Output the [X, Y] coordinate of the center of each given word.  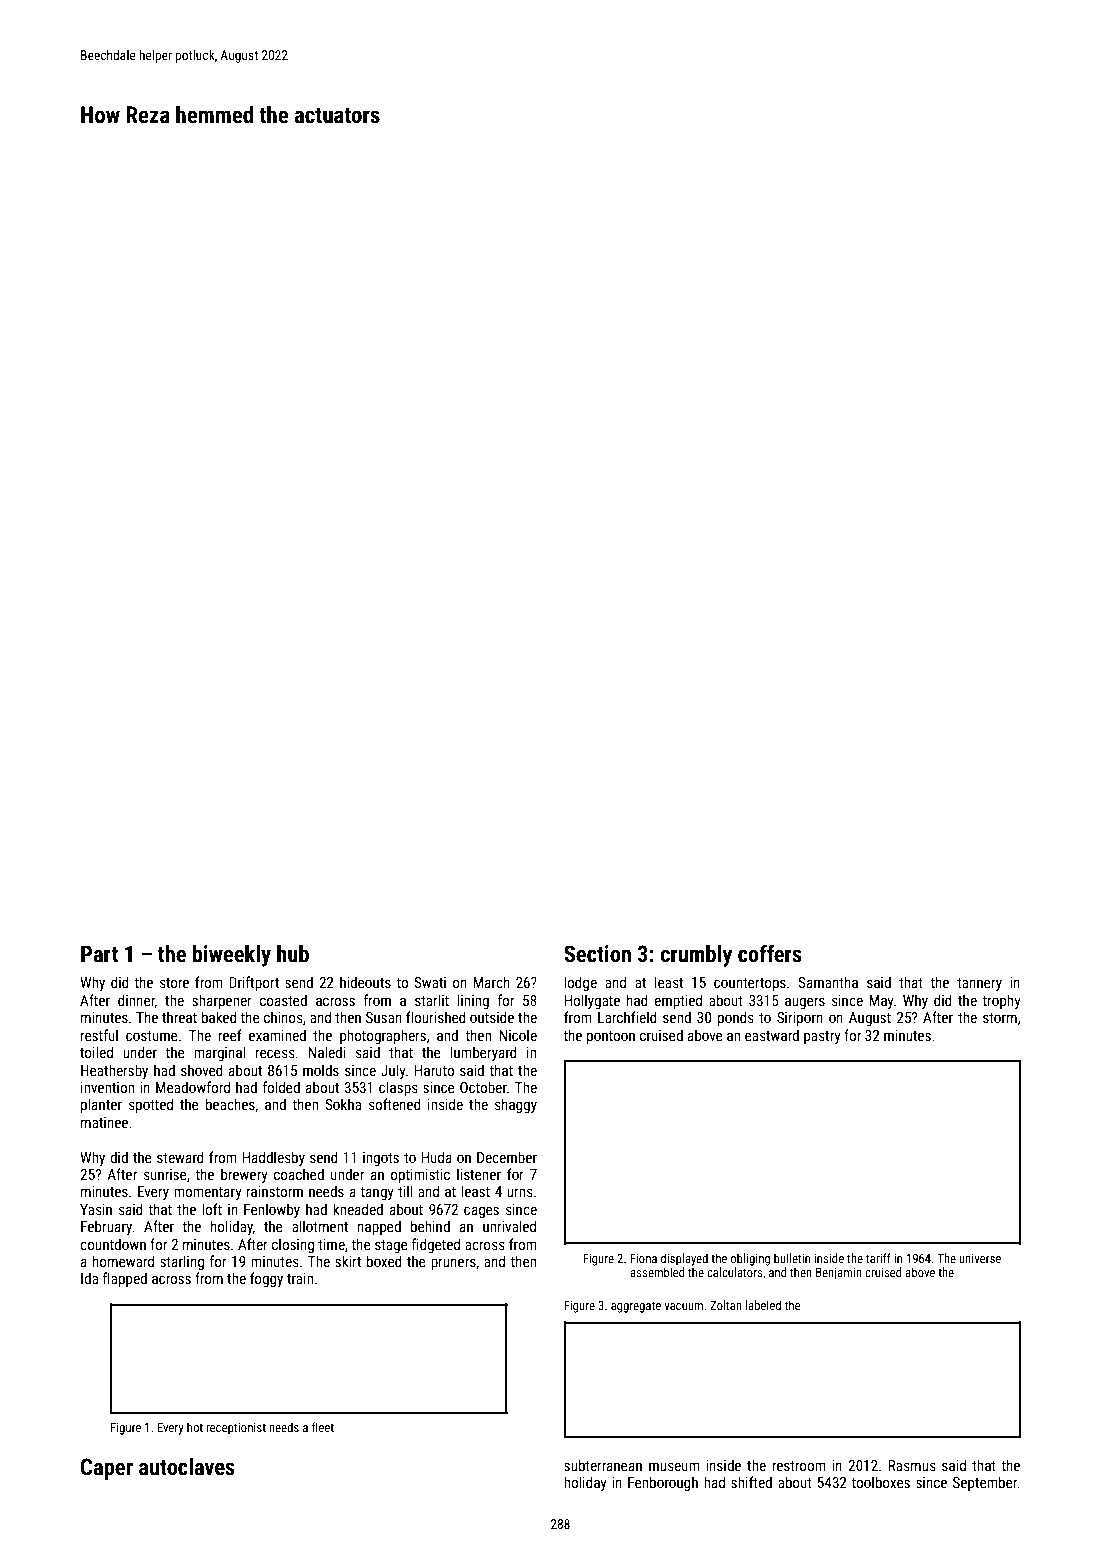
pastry [822, 1037]
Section [597, 954]
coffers [770, 954]
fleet [322, 1427]
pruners [453, 1264]
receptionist [236, 1429]
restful [99, 1035]
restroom [799, 1466]
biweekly [231, 956]
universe [980, 1258]
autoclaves [187, 1467]
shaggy [516, 1105]
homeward [123, 1261]
